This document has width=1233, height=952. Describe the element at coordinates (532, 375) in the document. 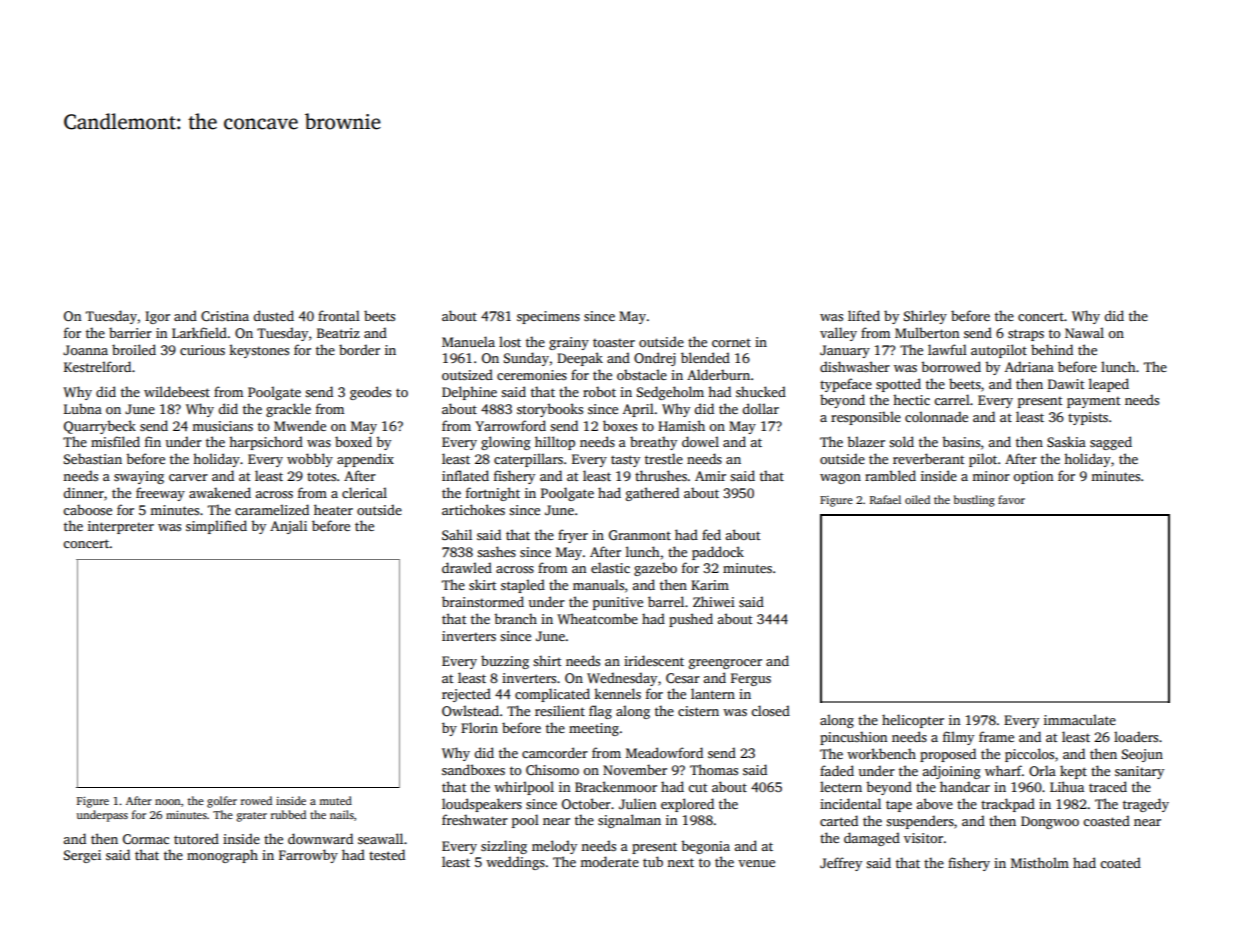

I see `ceremonies` at that location.
